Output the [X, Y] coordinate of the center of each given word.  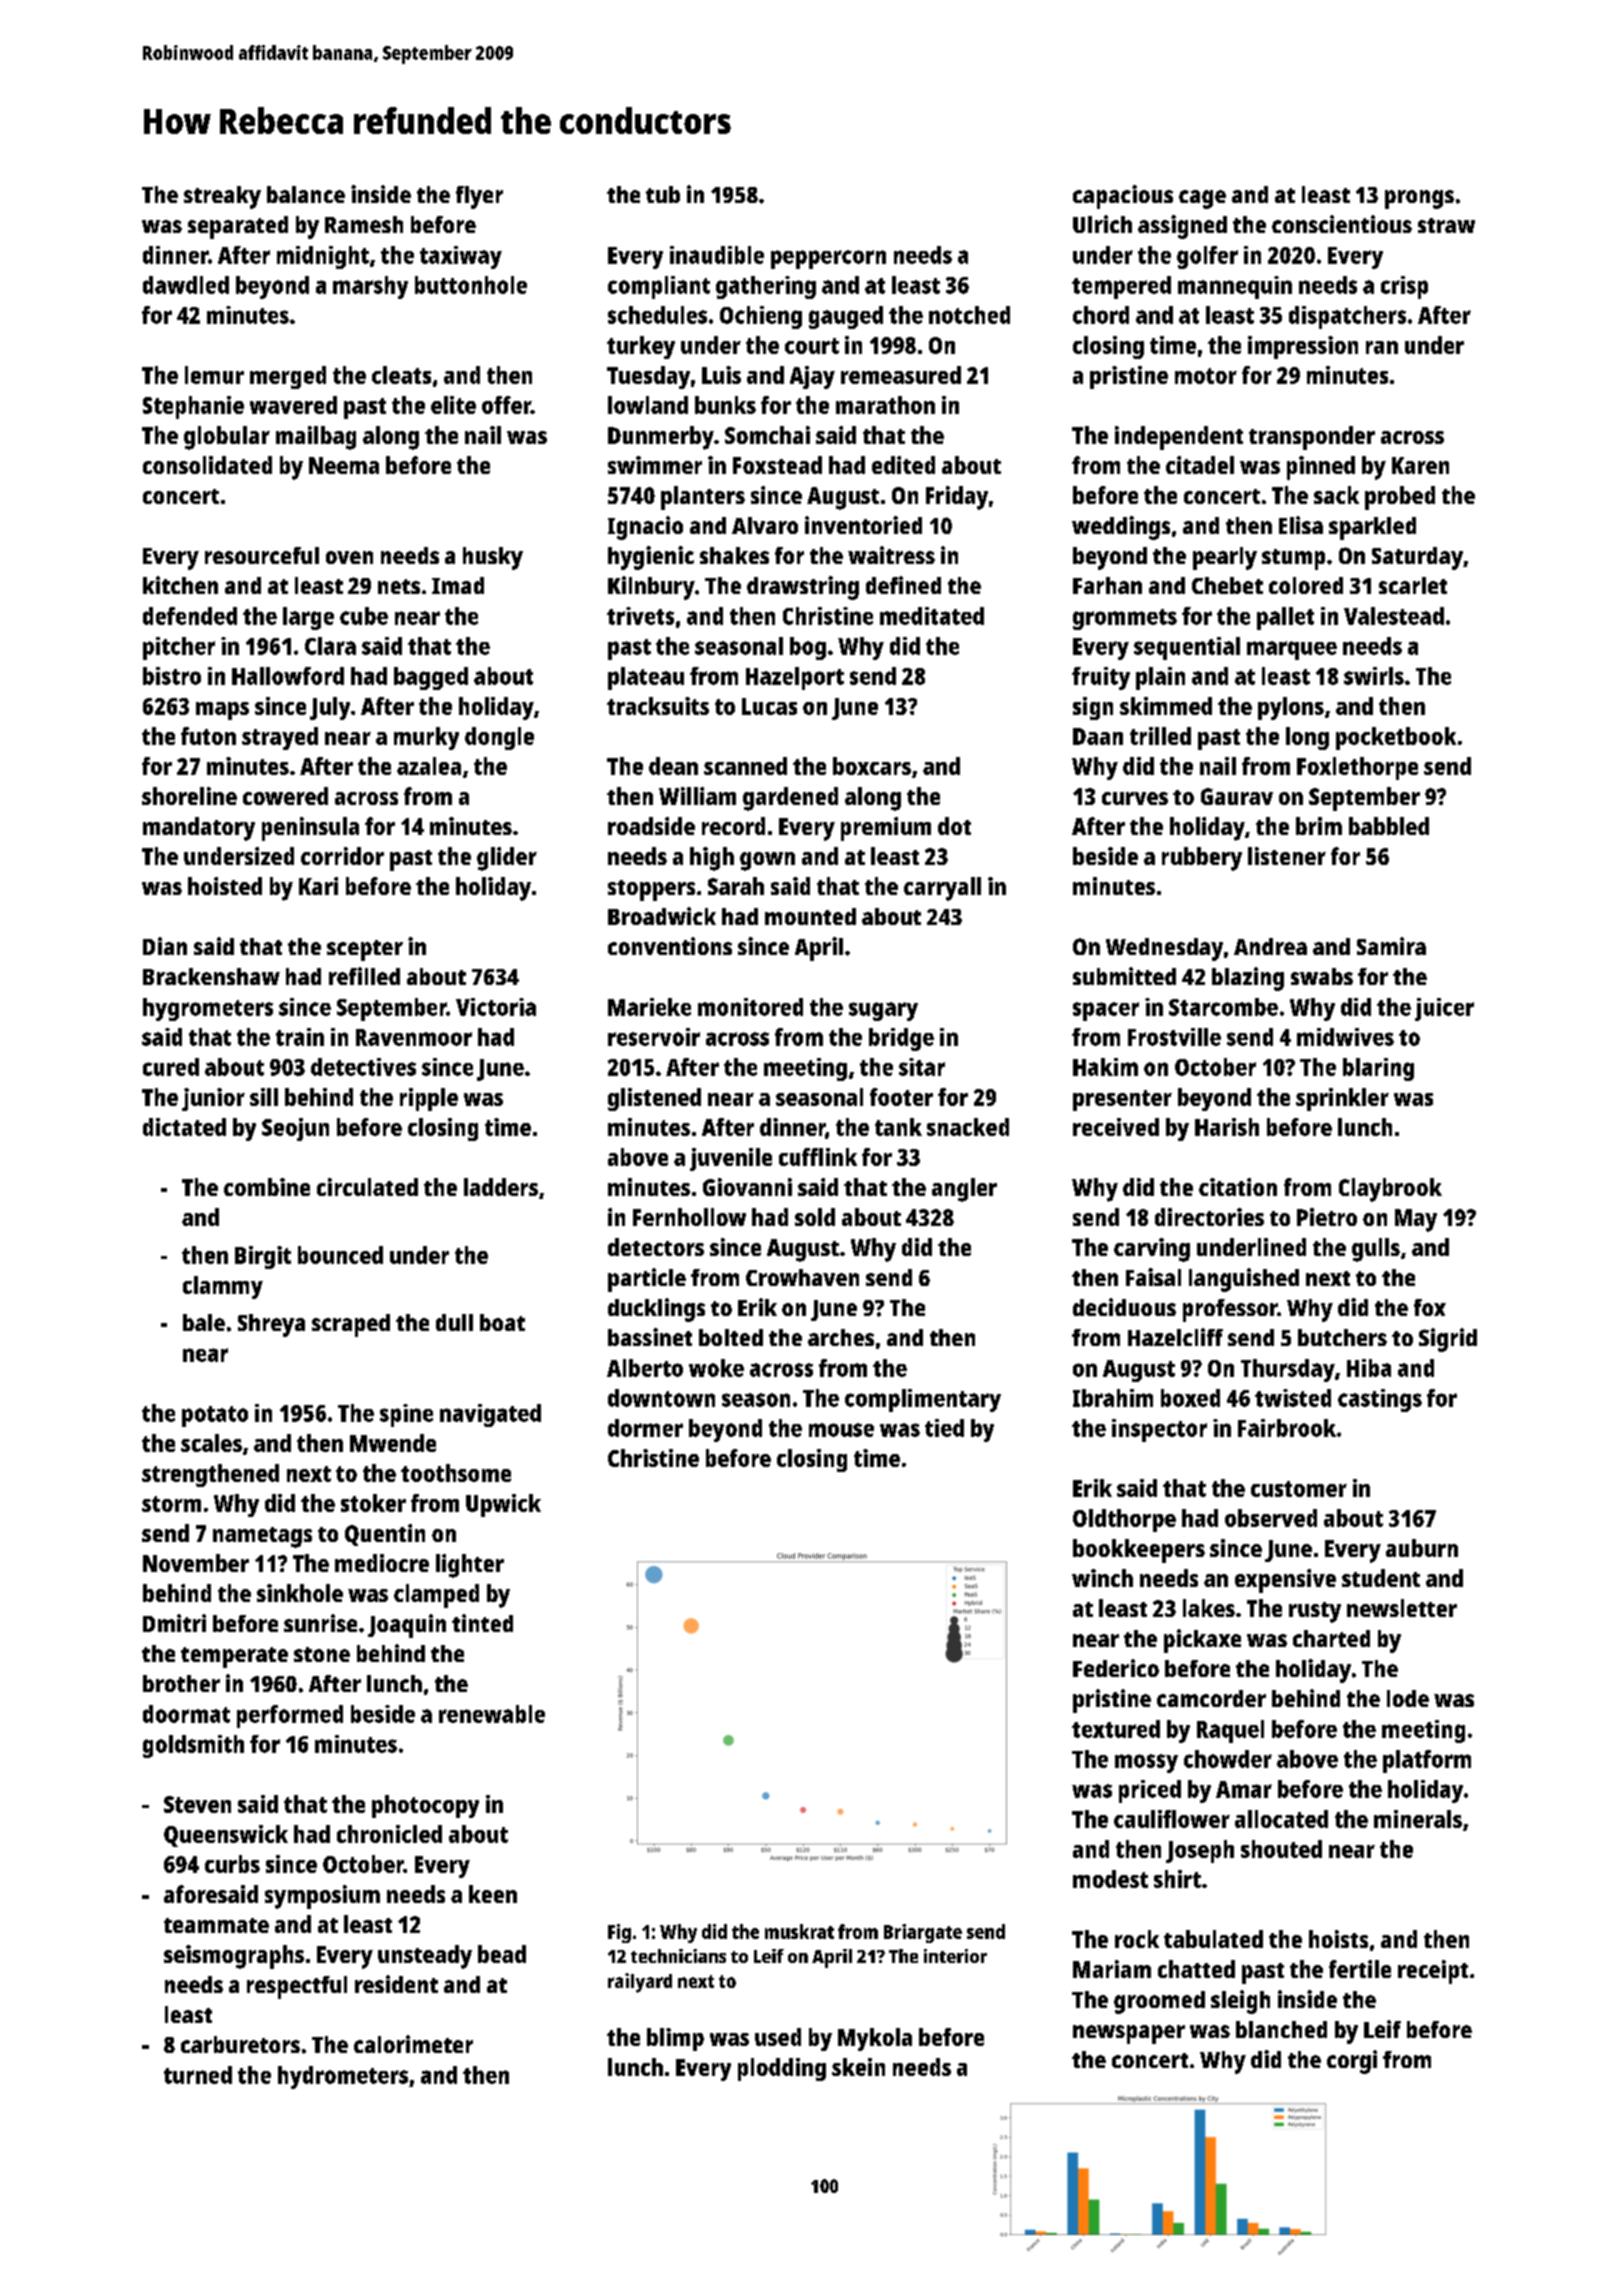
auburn [1422, 1548]
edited [903, 465]
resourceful [262, 555]
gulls [1376, 1250]
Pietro [1327, 1217]
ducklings [656, 1310]
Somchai [767, 435]
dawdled [186, 285]
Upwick [503, 1505]
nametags [262, 1537]
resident [396, 1984]
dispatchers [1347, 317]
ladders [501, 1187]
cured [171, 1067]
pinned [1321, 468]
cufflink [818, 1157]
